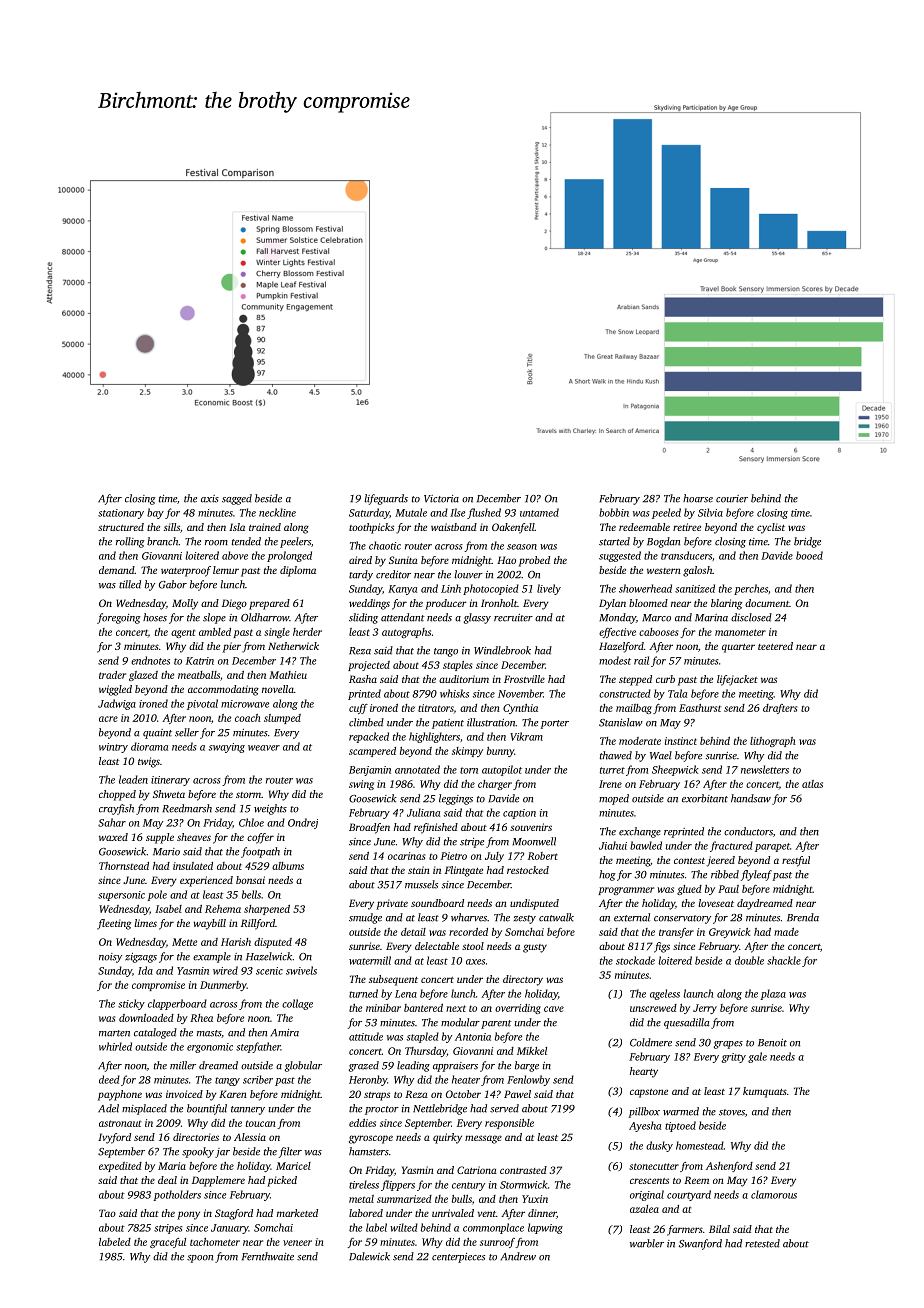  I want to click on Mikkel, so click(532, 1051).
